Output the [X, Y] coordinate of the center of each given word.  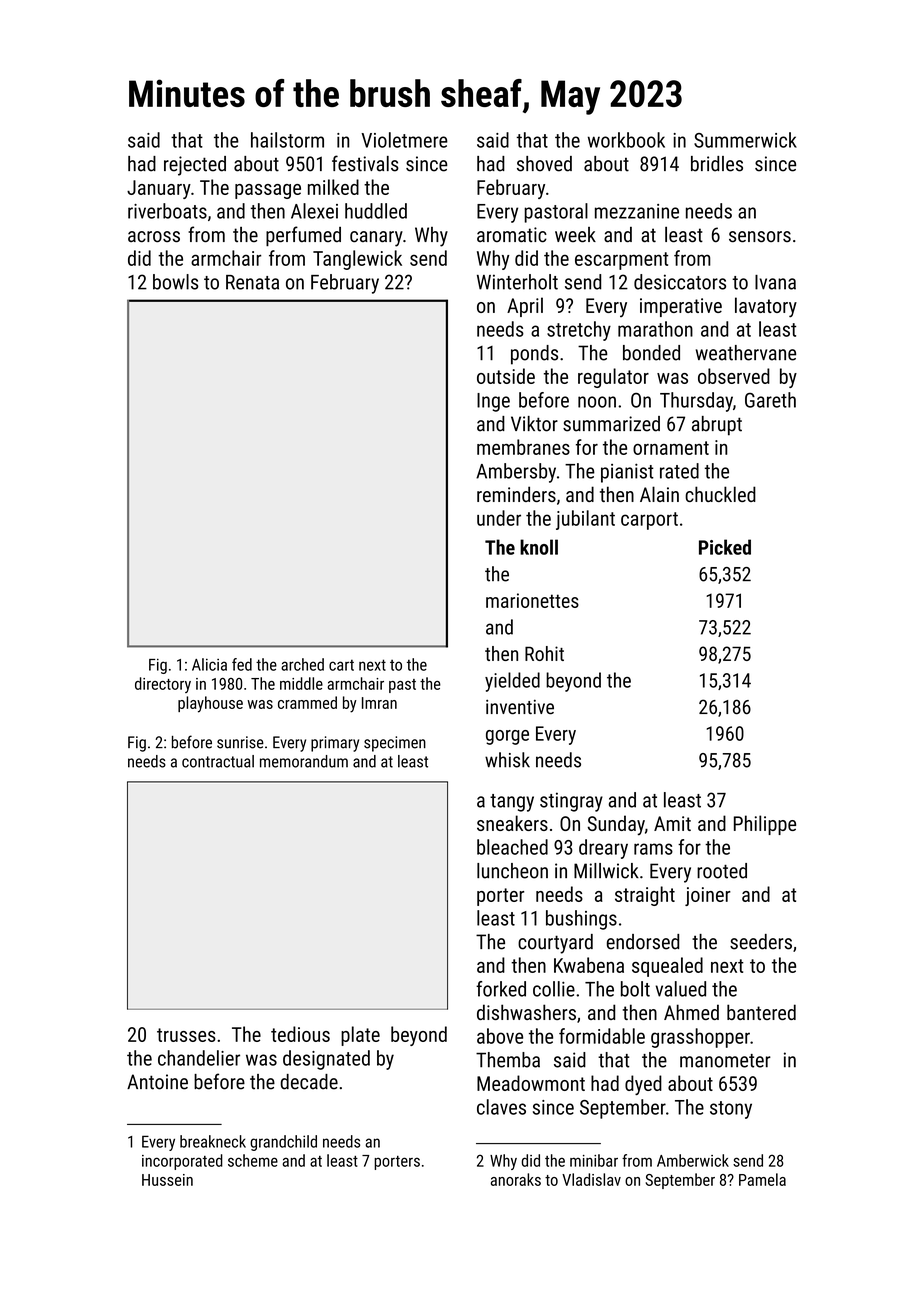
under [499, 518]
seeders [761, 942]
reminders [516, 494]
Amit [672, 823]
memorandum [304, 761]
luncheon [512, 871]
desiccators [680, 282]
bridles [717, 164]
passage [268, 191]
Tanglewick [357, 260]
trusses [186, 1035]
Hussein [167, 1180]
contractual [218, 761]
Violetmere [404, 140]
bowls [175, 282]
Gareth [770, 400]
